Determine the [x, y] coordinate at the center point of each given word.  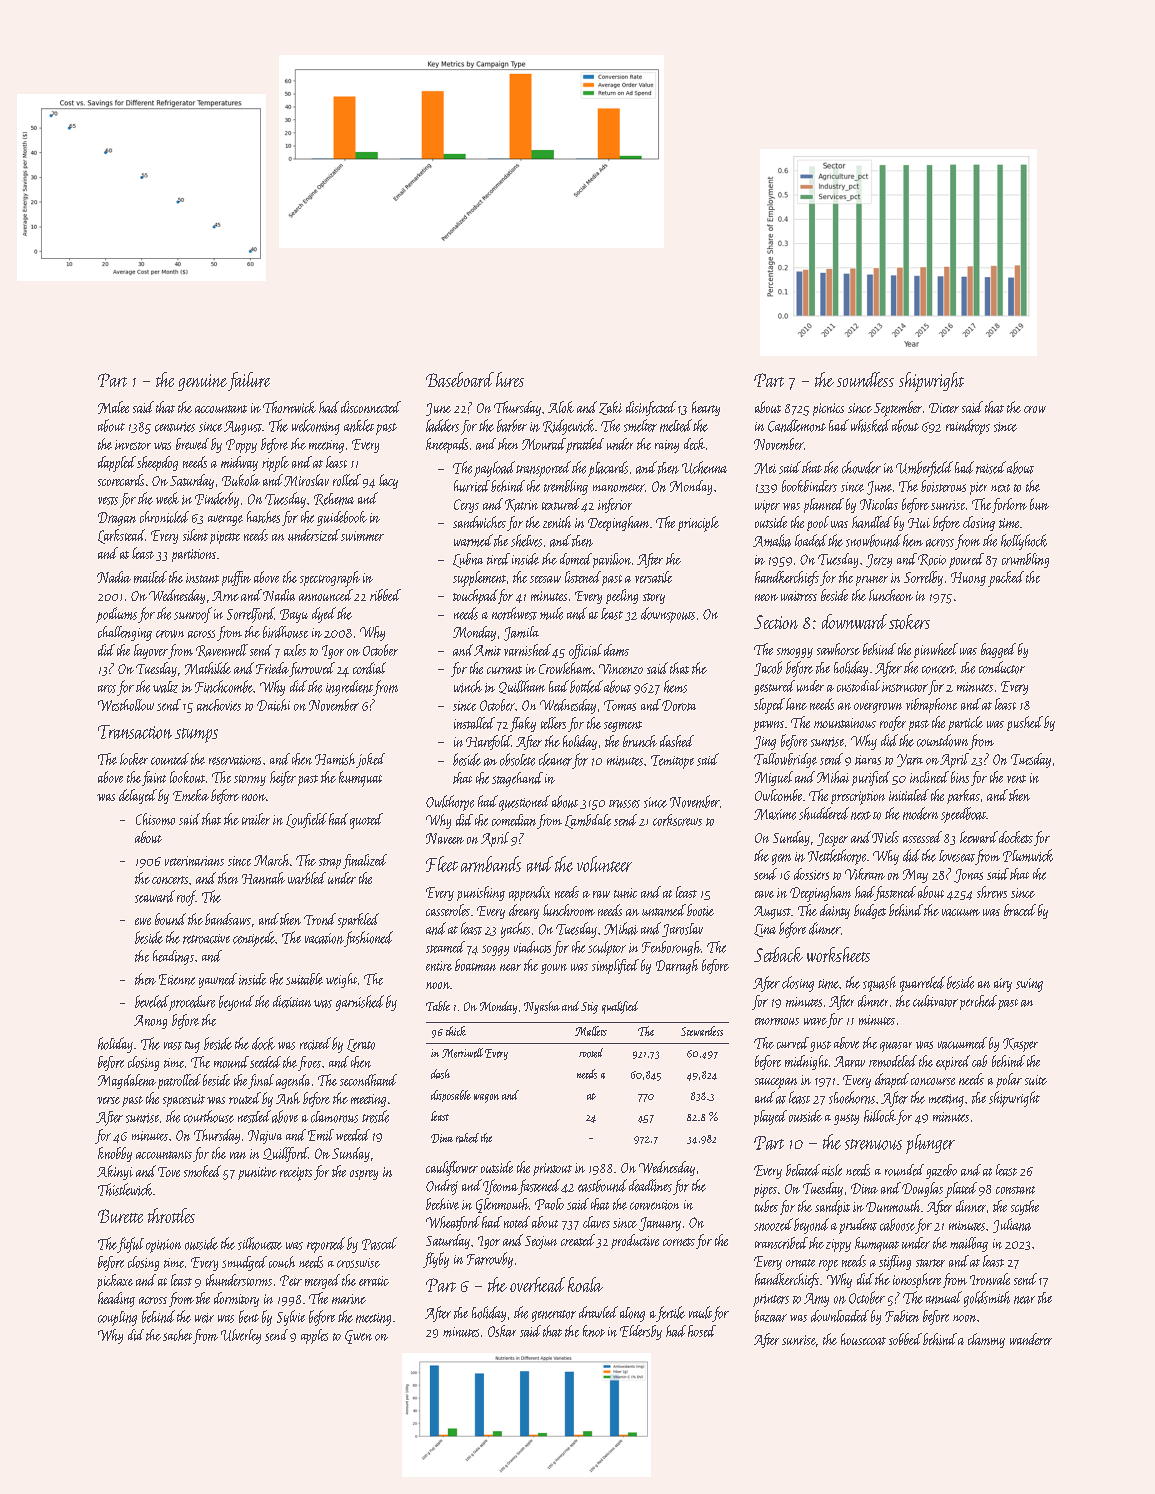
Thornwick [289, 407]
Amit [487, 650]
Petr [291, 1280]
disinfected [651, 408]
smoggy [795, 653]
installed [474, 723]
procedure [192, 1003]
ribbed [385, 595]
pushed [1025, 723]
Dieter [944, 408]
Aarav [849, 1061]
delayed [138, 796]
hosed [702, 1331]
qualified [620, 1007]
